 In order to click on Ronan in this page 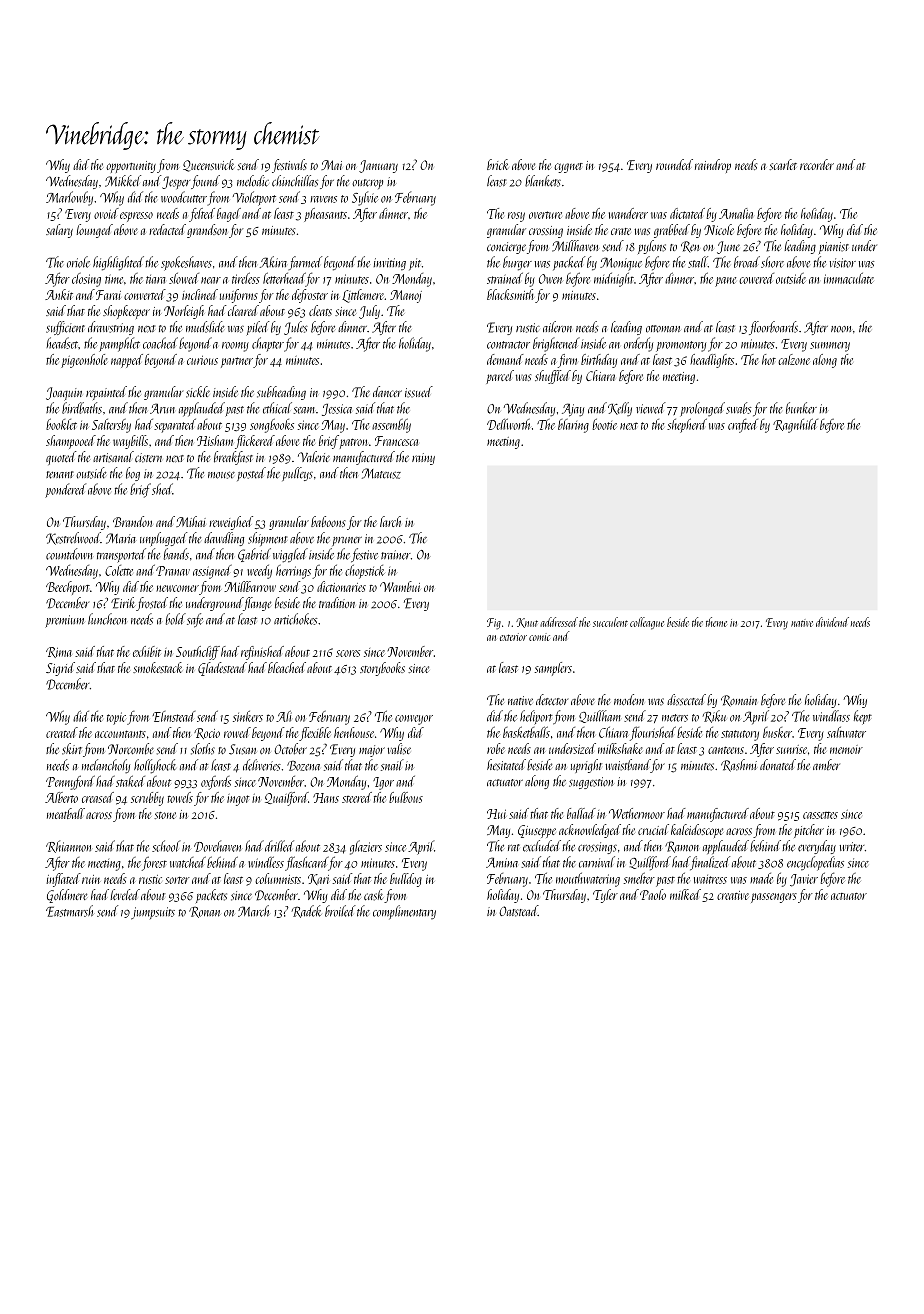, I will do `click(204, 912)`.
